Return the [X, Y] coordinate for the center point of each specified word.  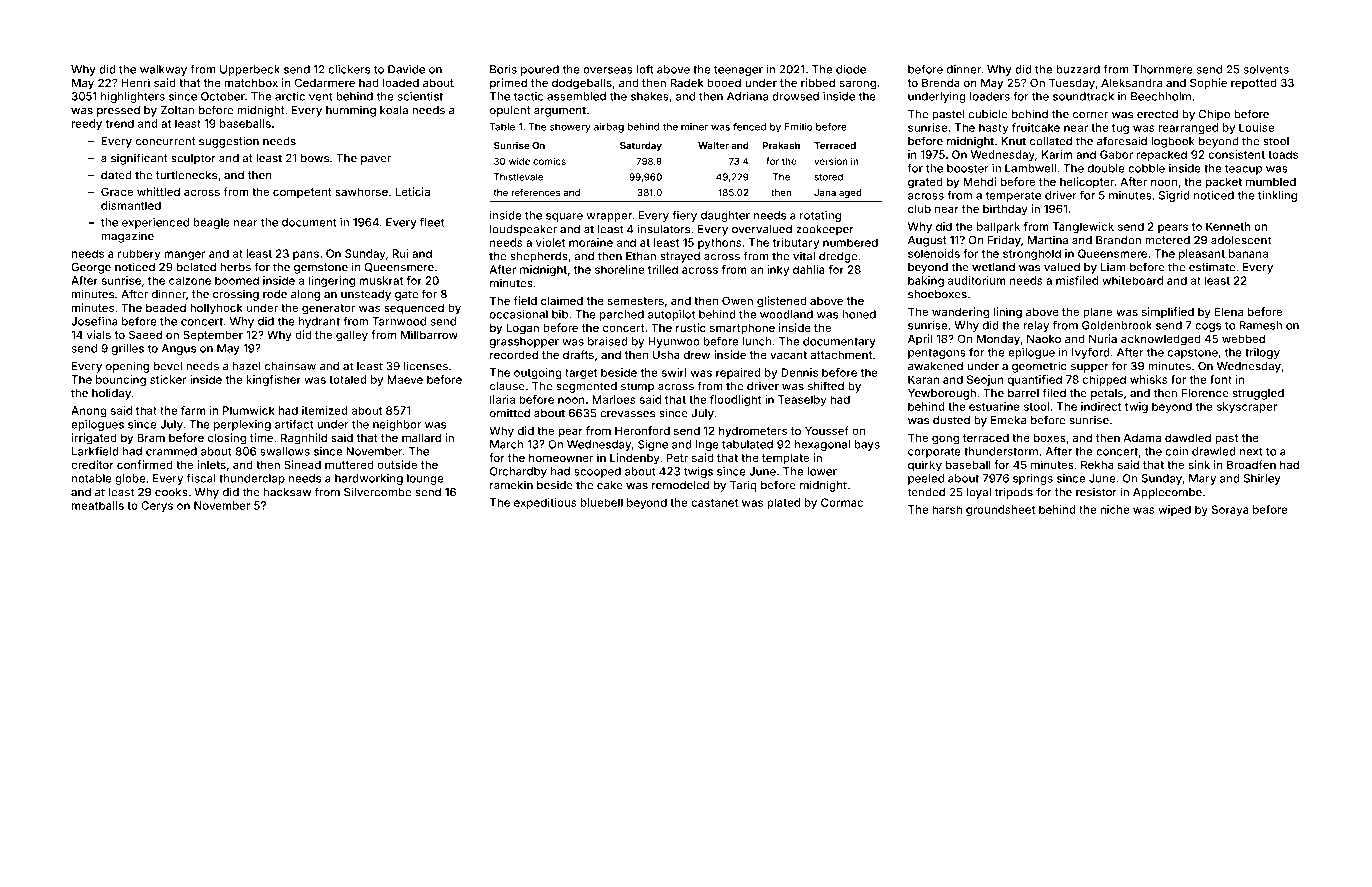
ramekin [511, 485]
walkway [163, 70]
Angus [179, 349]
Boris [503, 69]
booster [968, 168]
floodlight [736, 400]
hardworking [369, 479]
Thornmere [1163, 69]
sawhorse [361, 191]
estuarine [994, 406]
